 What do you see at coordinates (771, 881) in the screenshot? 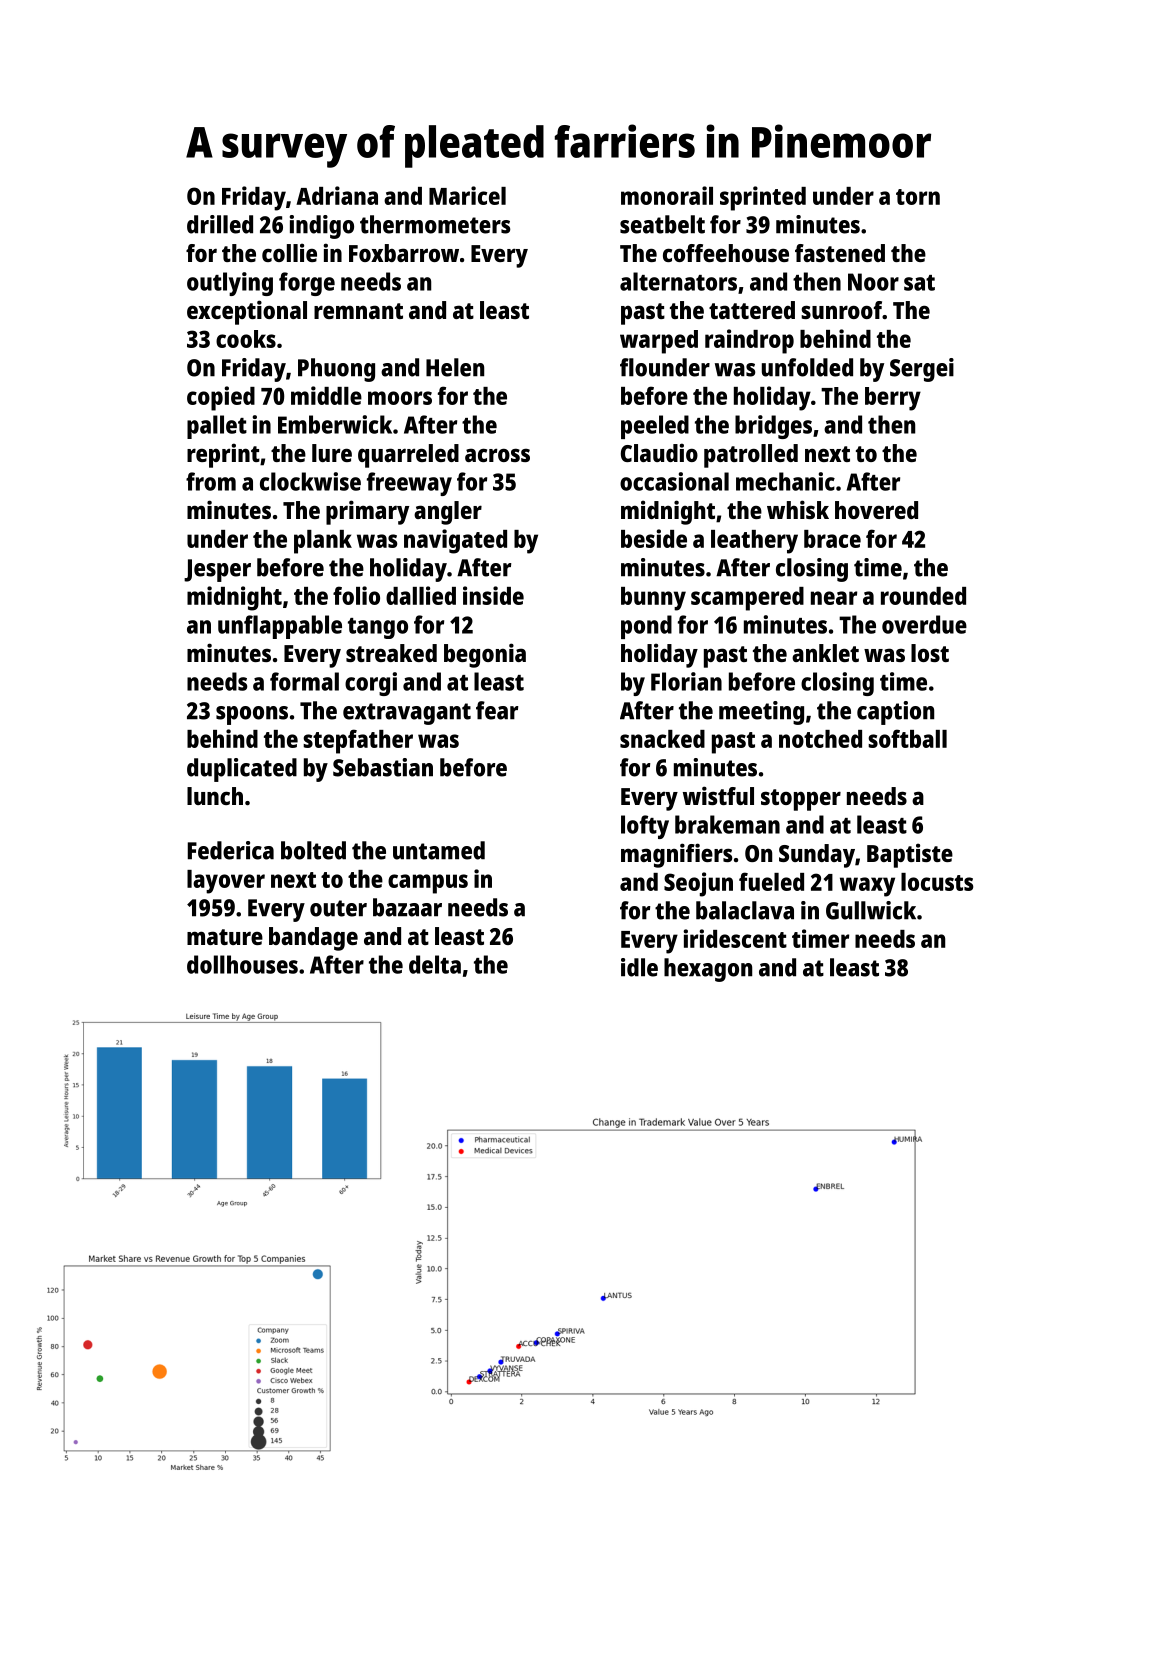
I see `fueled` at bounding box center [771, 881].
